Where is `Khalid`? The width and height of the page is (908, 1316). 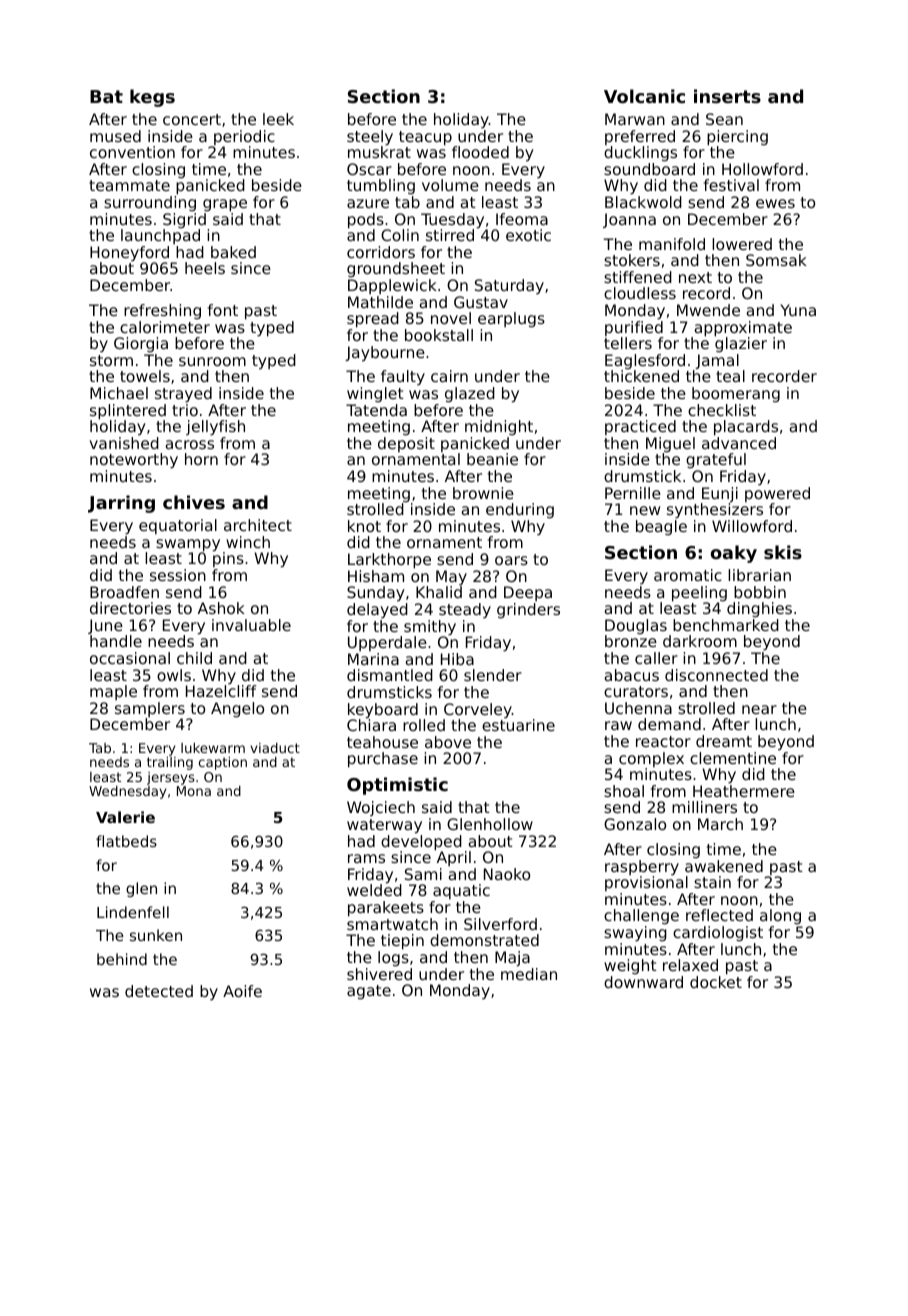 Khalid is located at coordinates (439, 592).
